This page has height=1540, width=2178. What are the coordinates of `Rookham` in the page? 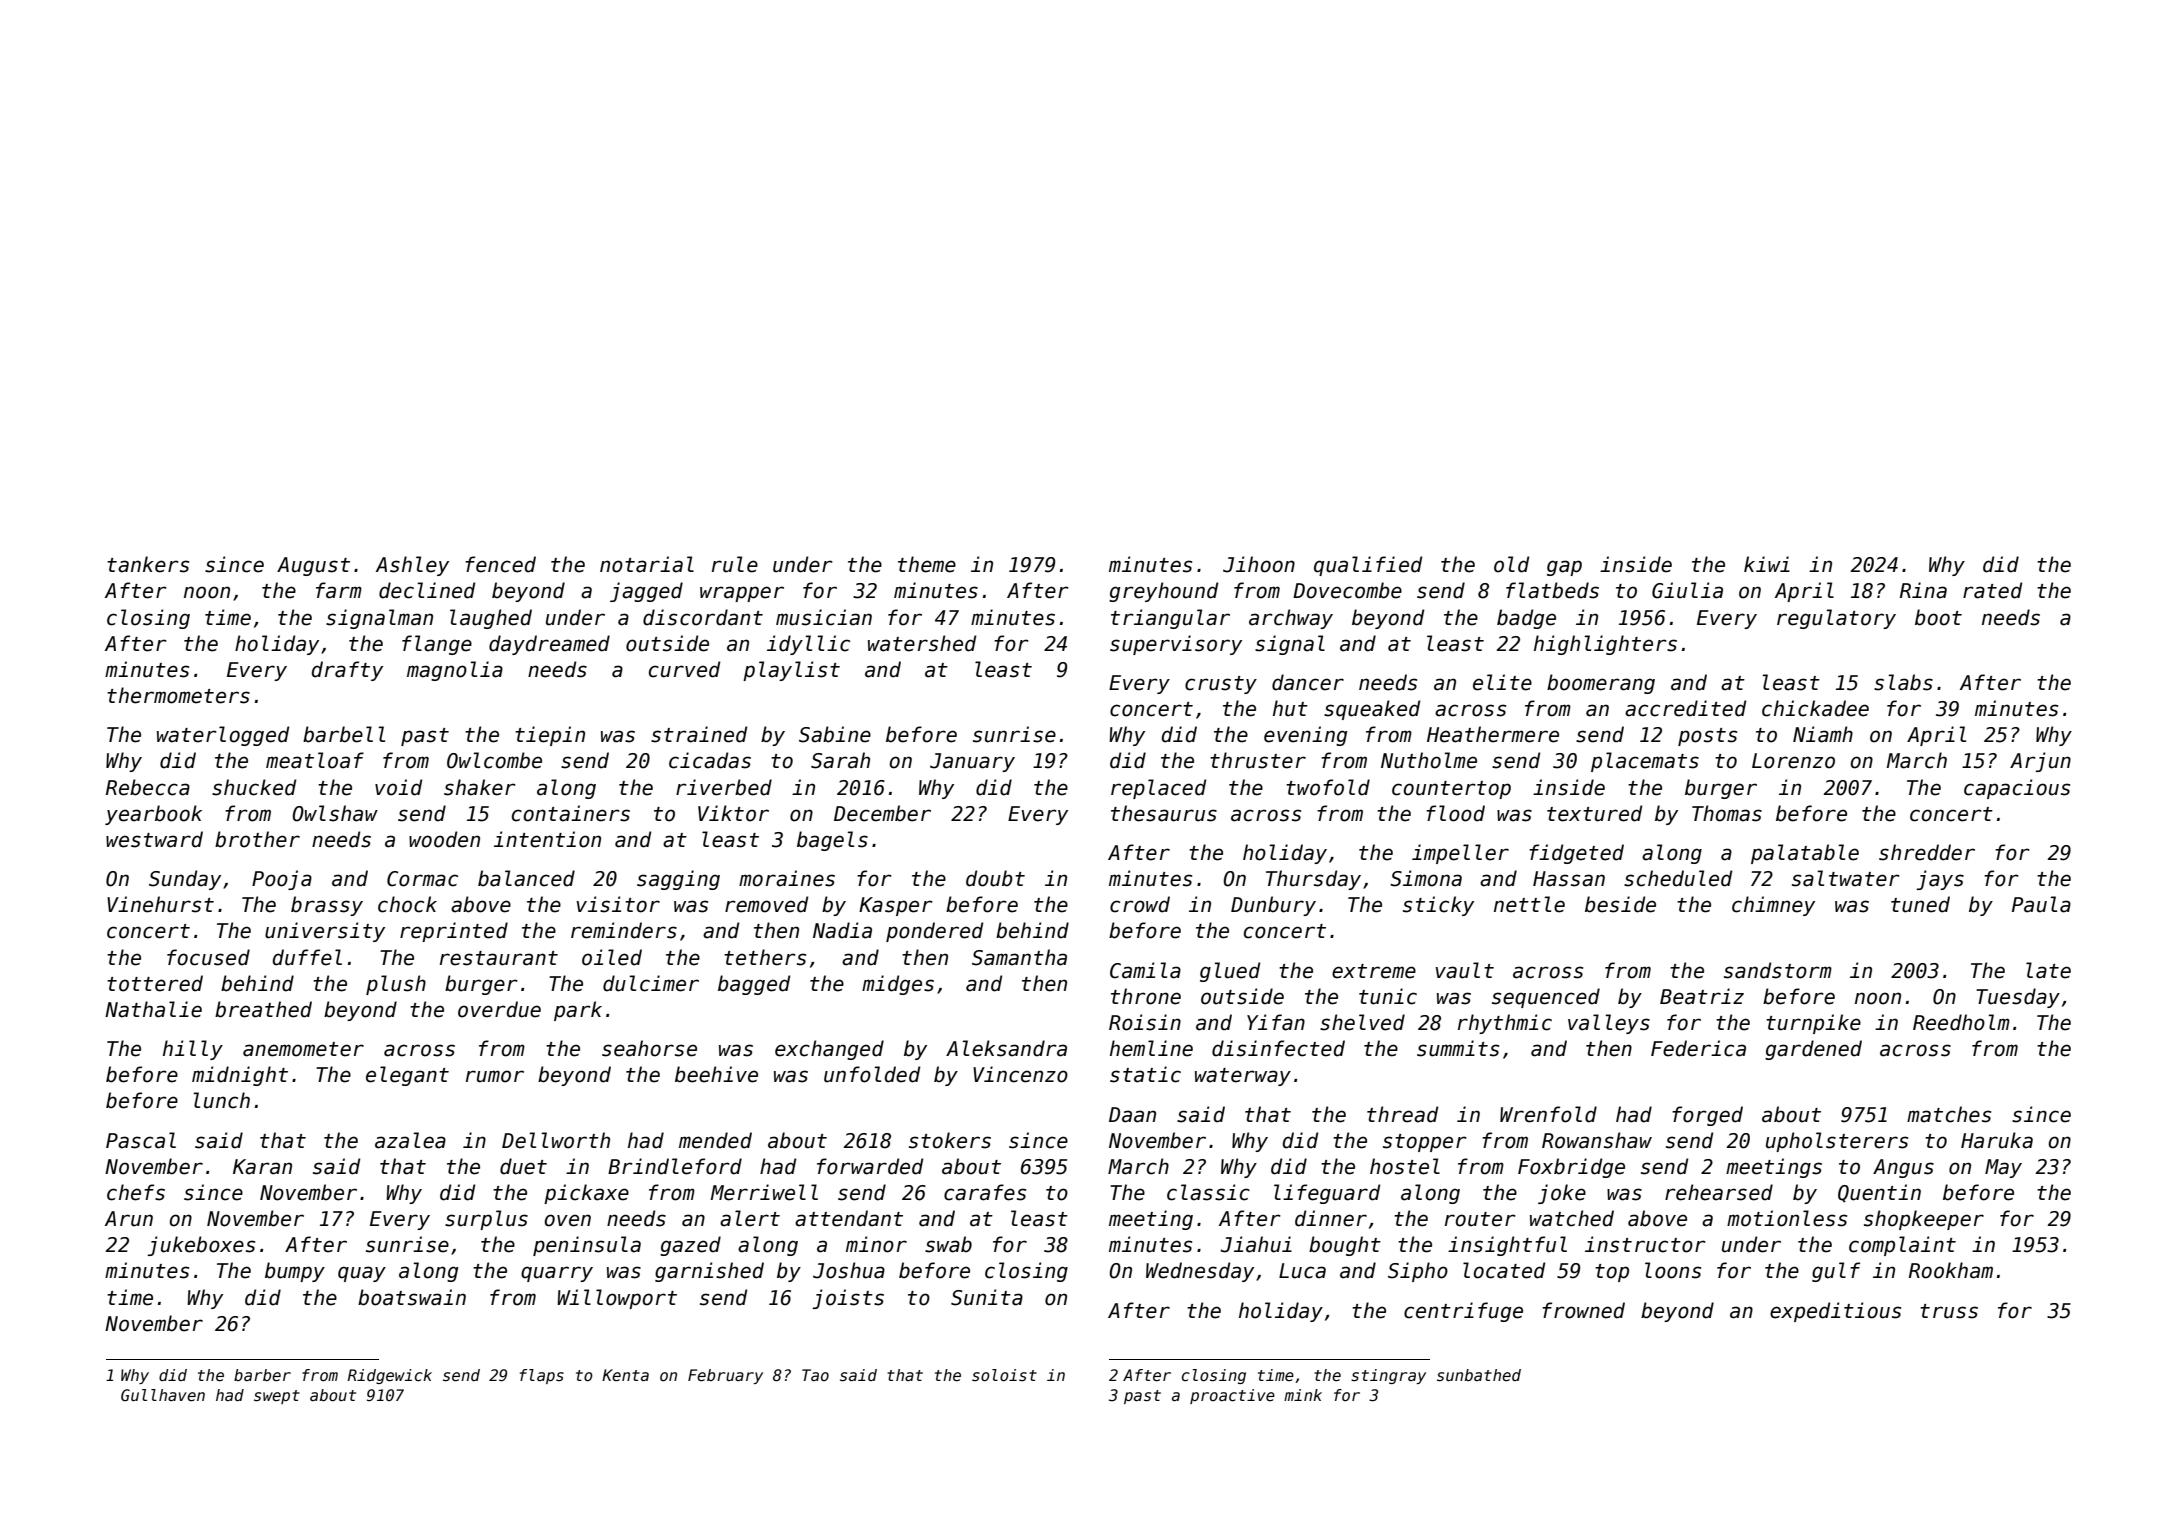 It's located at (1951, 1270).
